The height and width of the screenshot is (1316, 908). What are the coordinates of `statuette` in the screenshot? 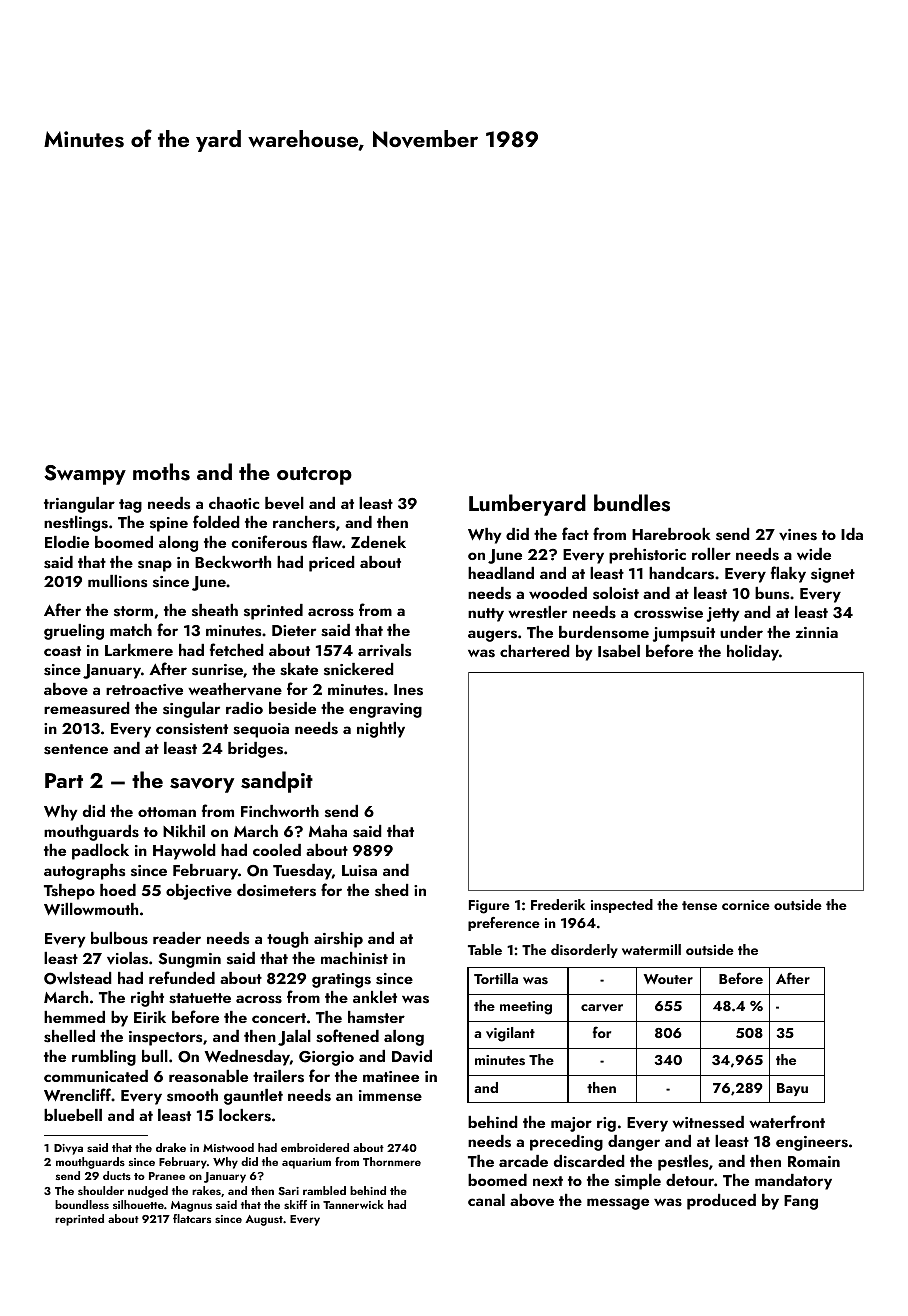 It's located at (200, 998).
